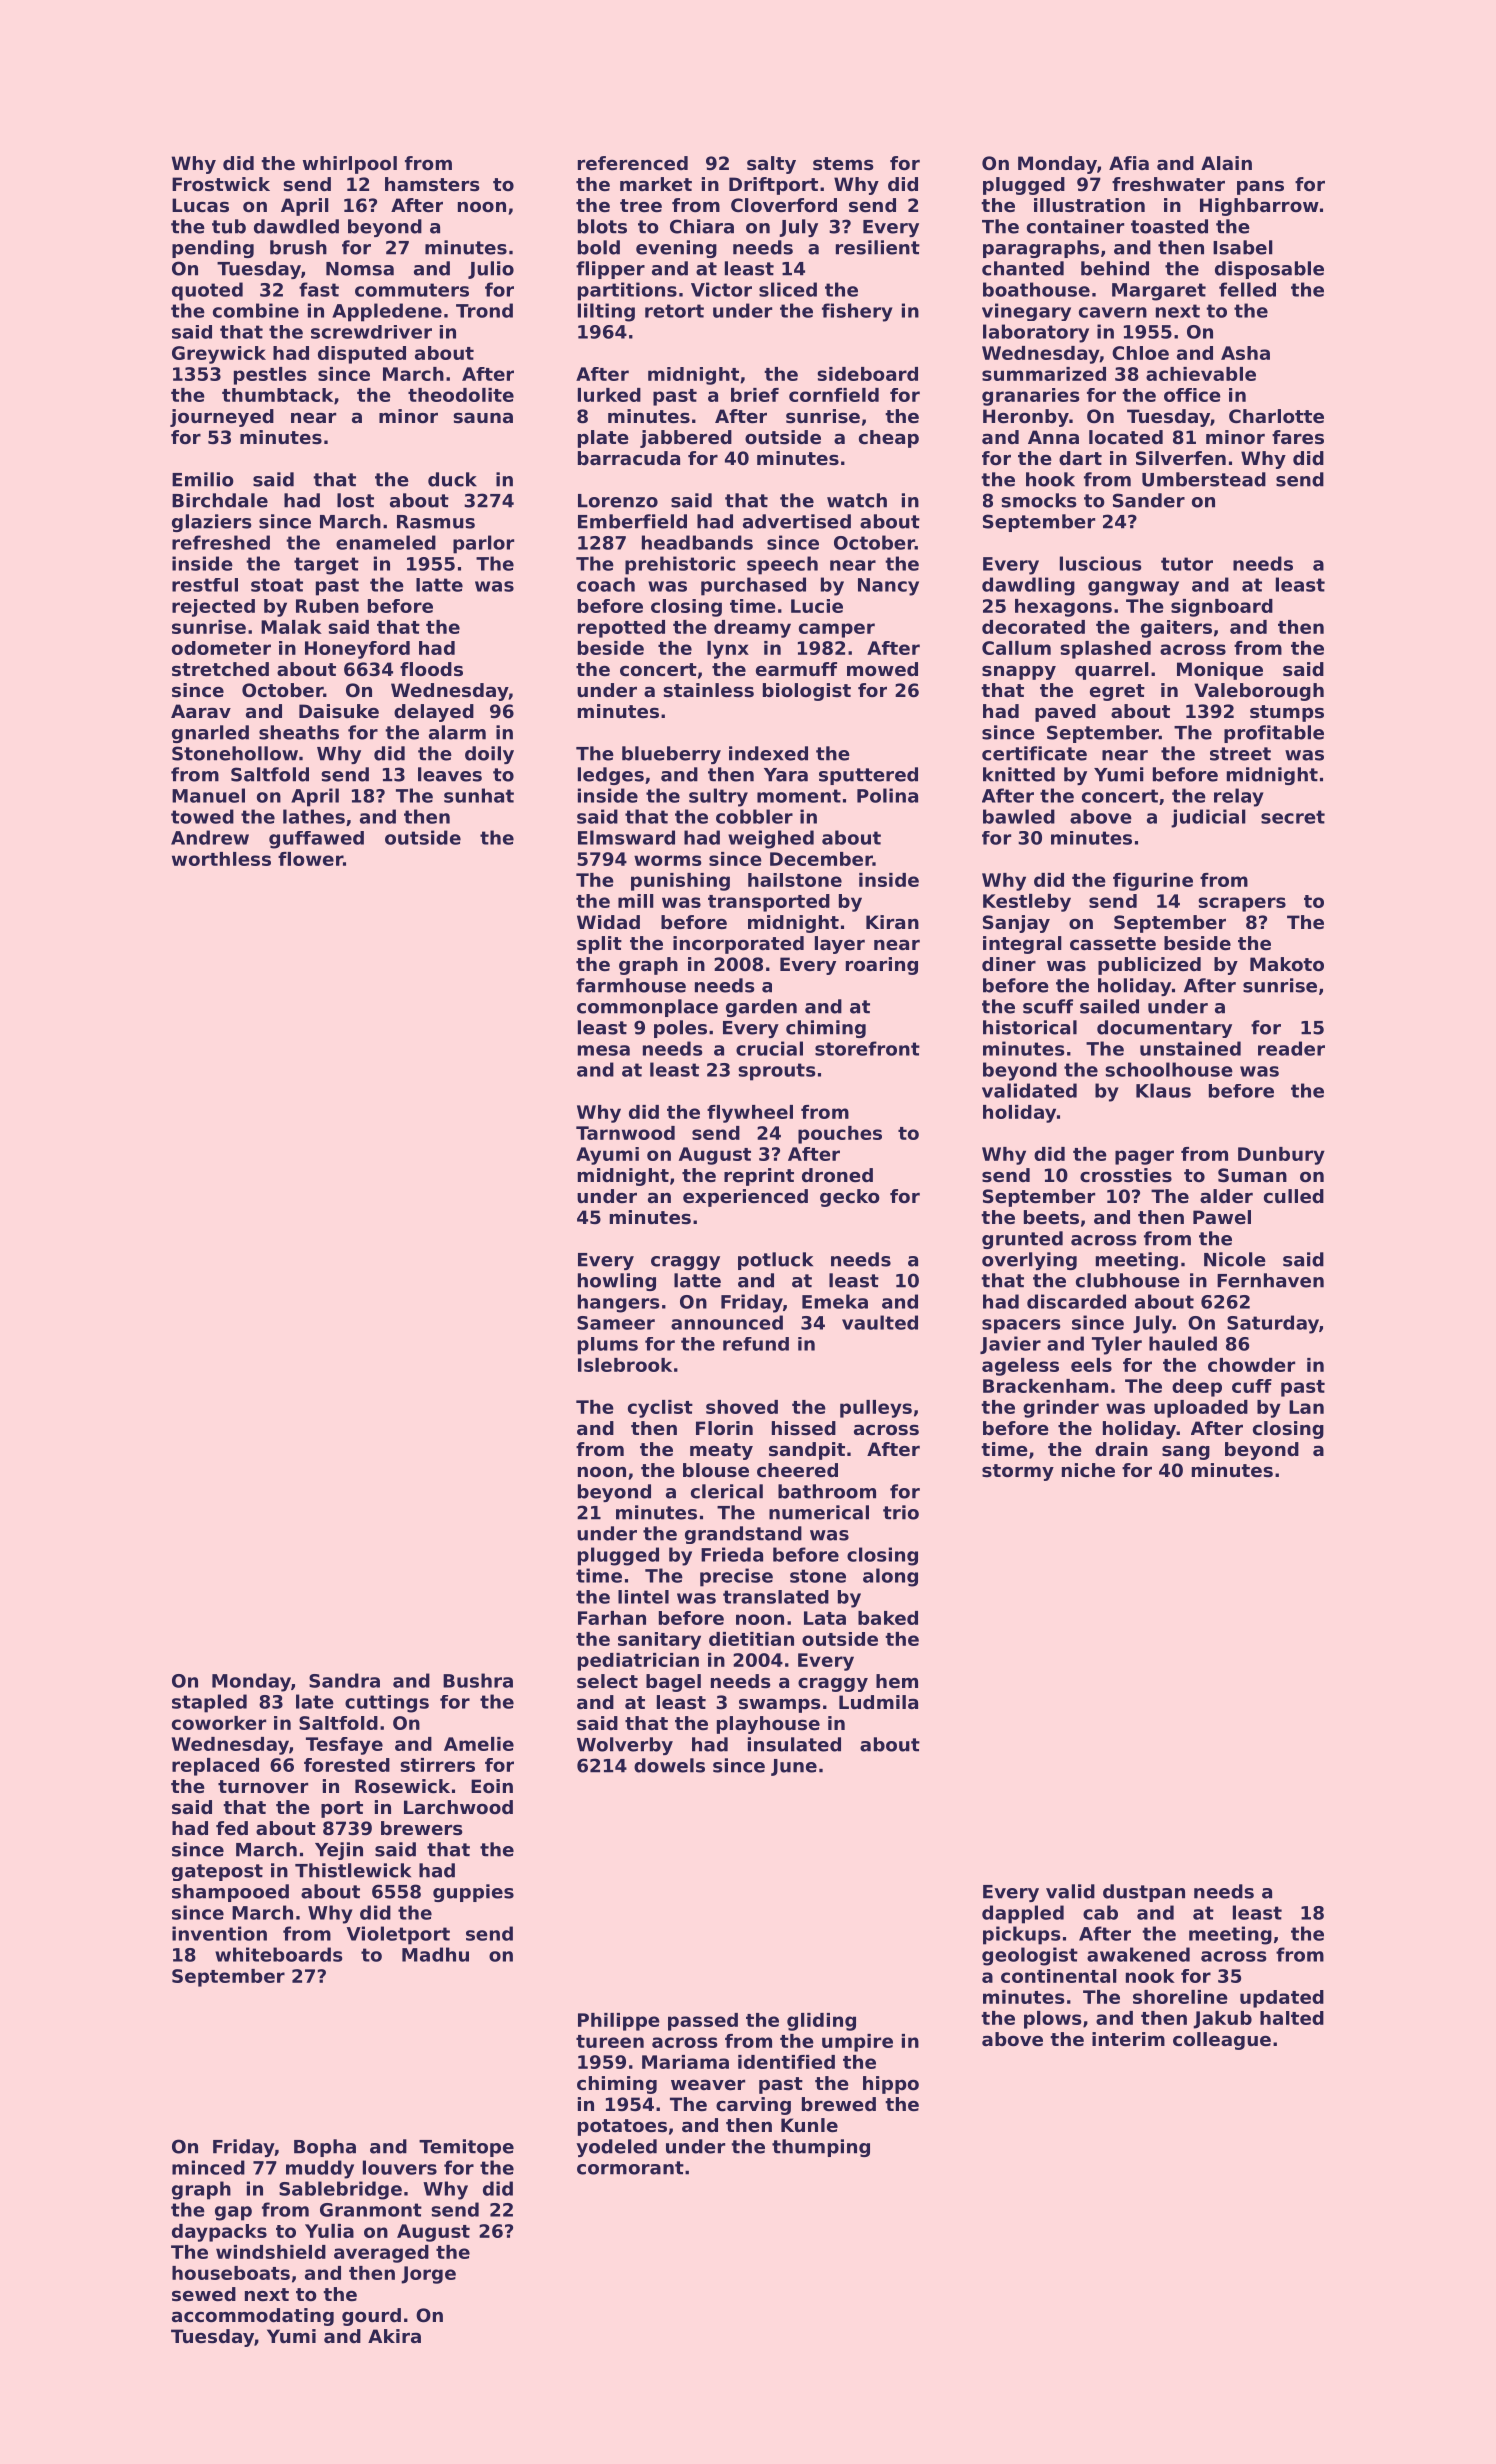  I want to click on retort, so click(674, 311).
